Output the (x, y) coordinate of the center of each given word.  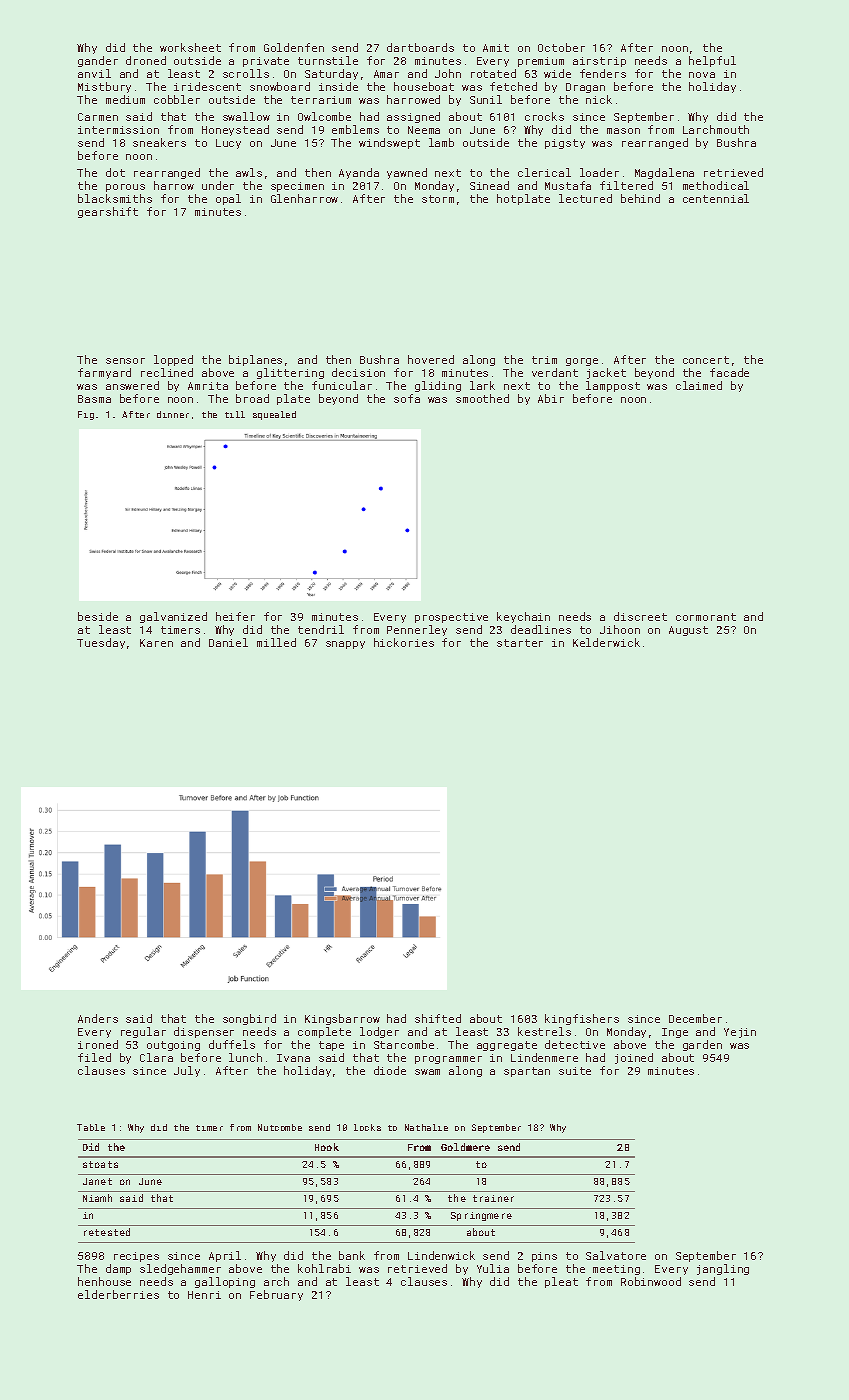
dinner (173, 414)
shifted (438, 1018)
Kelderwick (606, 642)
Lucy (228, 144)
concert (706, 360)
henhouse (104, 1281)
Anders (98, 1018)
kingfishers (582, 1019)
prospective (451, 618)
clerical (544, 172)
